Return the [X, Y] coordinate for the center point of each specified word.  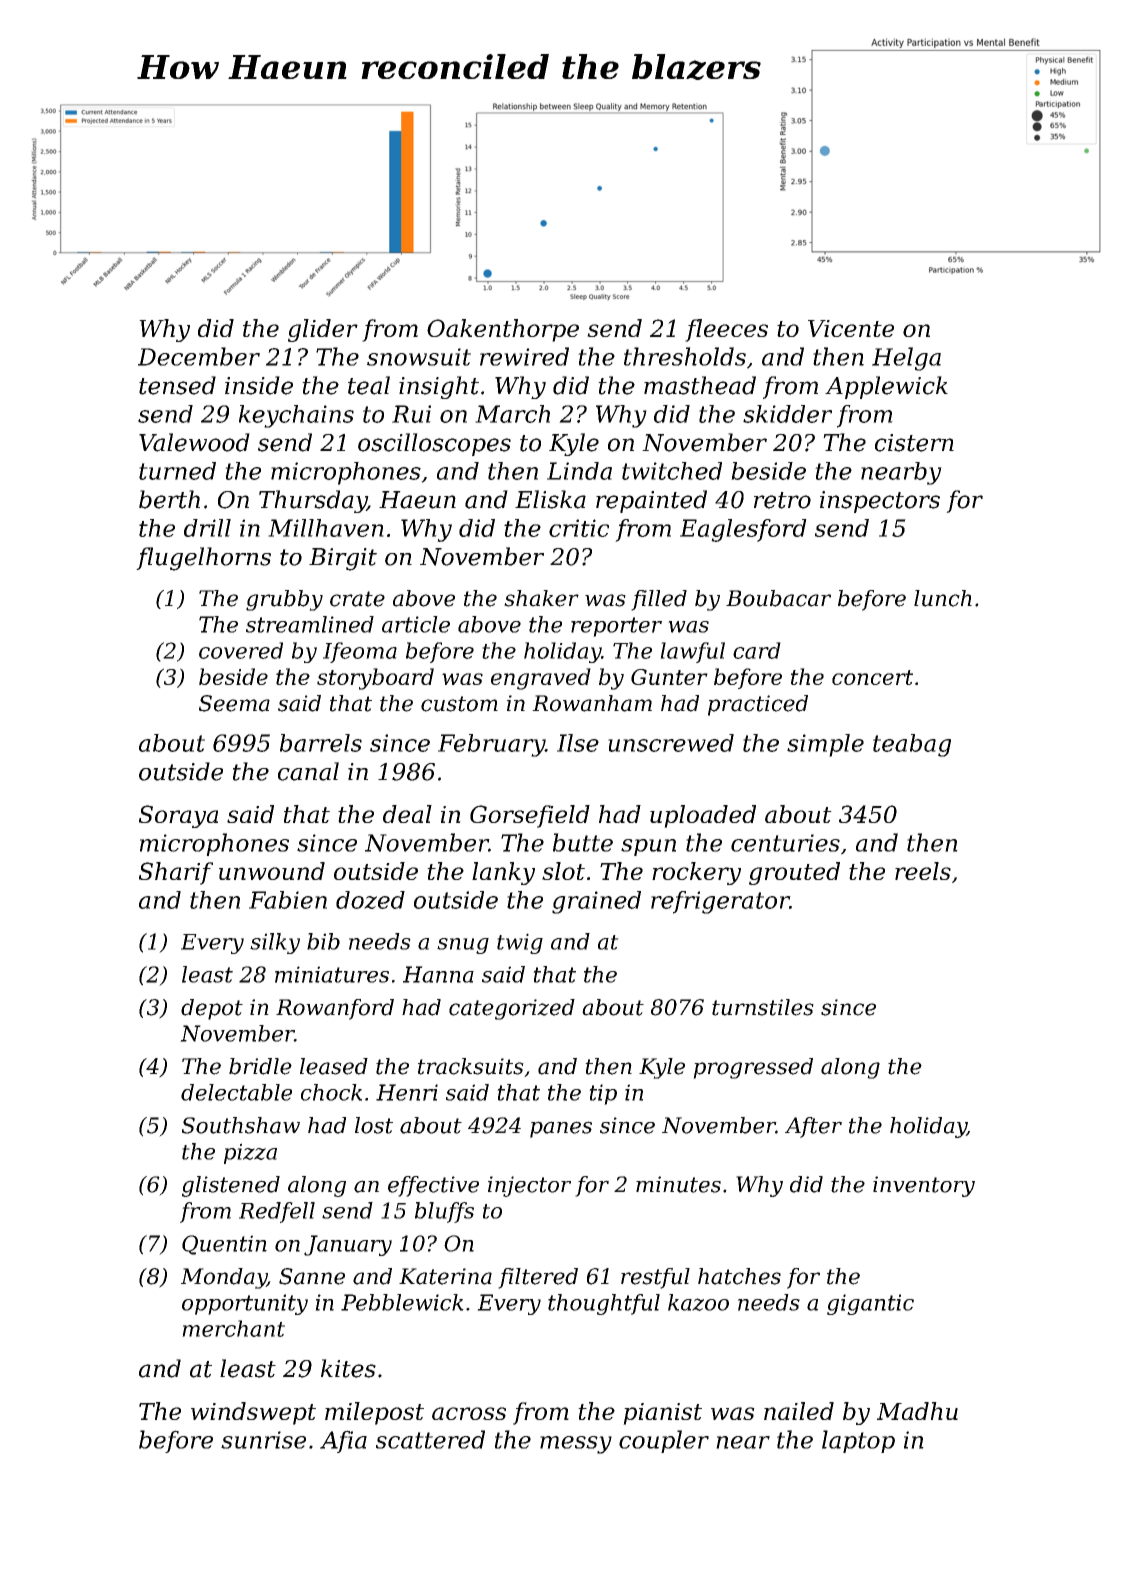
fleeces [726, 330]
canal [308, 771]
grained [596, 902]
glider [323, 330]
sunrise [263, 1440]
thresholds [685, 356]
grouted [794, 873]
